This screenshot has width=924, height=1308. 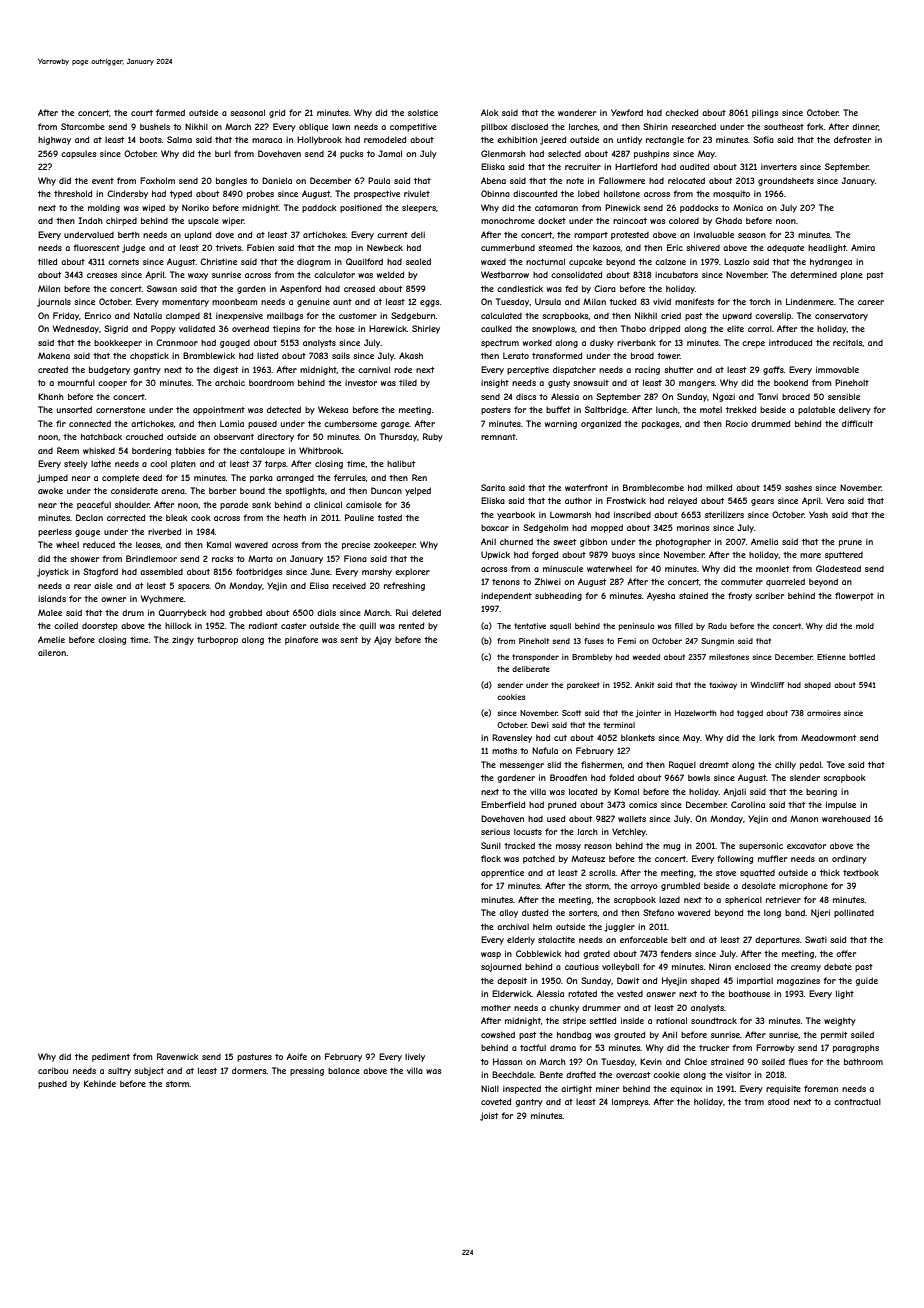 What do you see at coordinates (577, 112) in the screenshot?
I see `wanderer` at bounding box center [577, 112].
